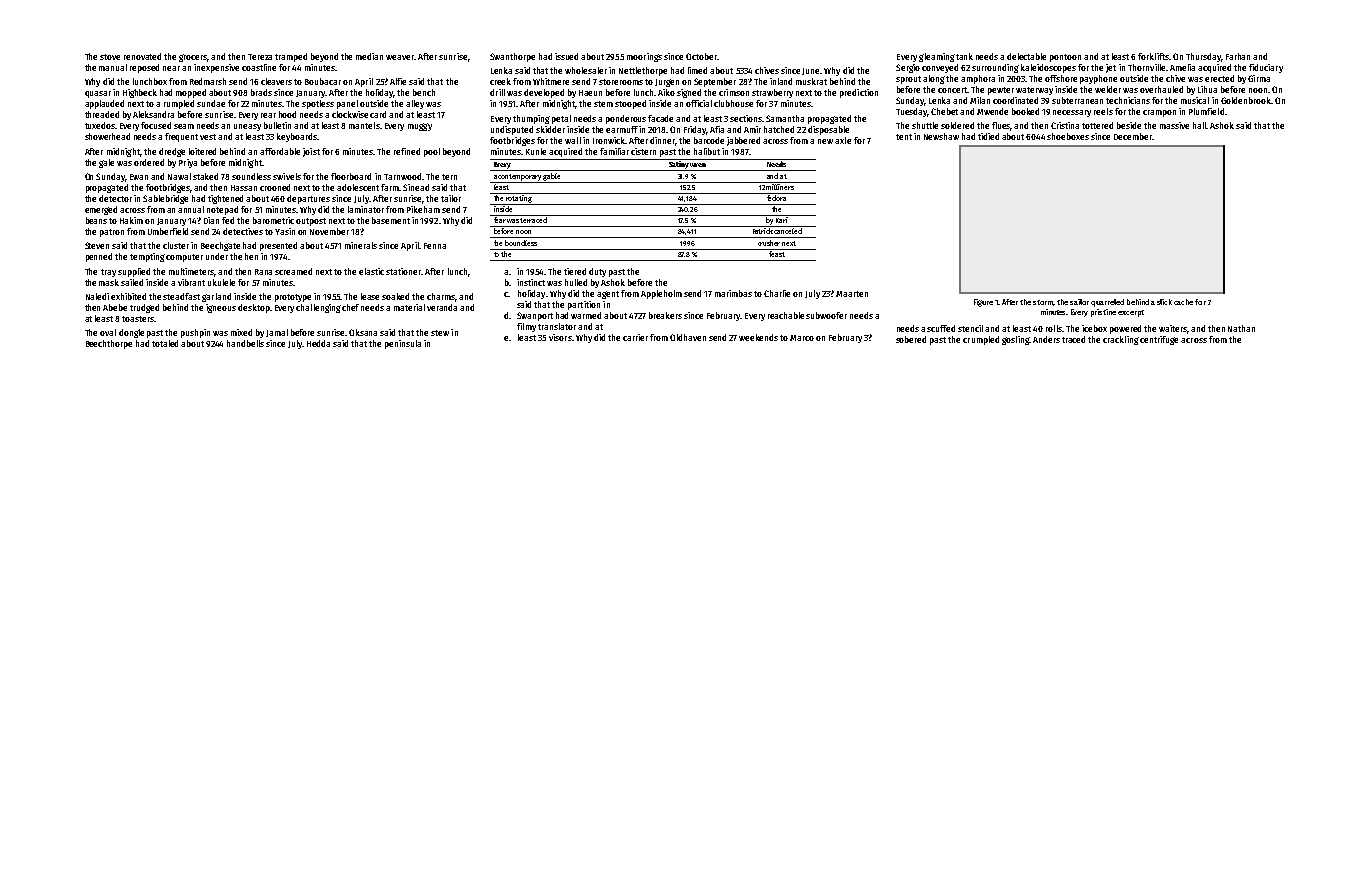 The width and height of the document is (1372, 887). Describe the element at coordinates (184, 126) in the document. I see `seam` at that location.
